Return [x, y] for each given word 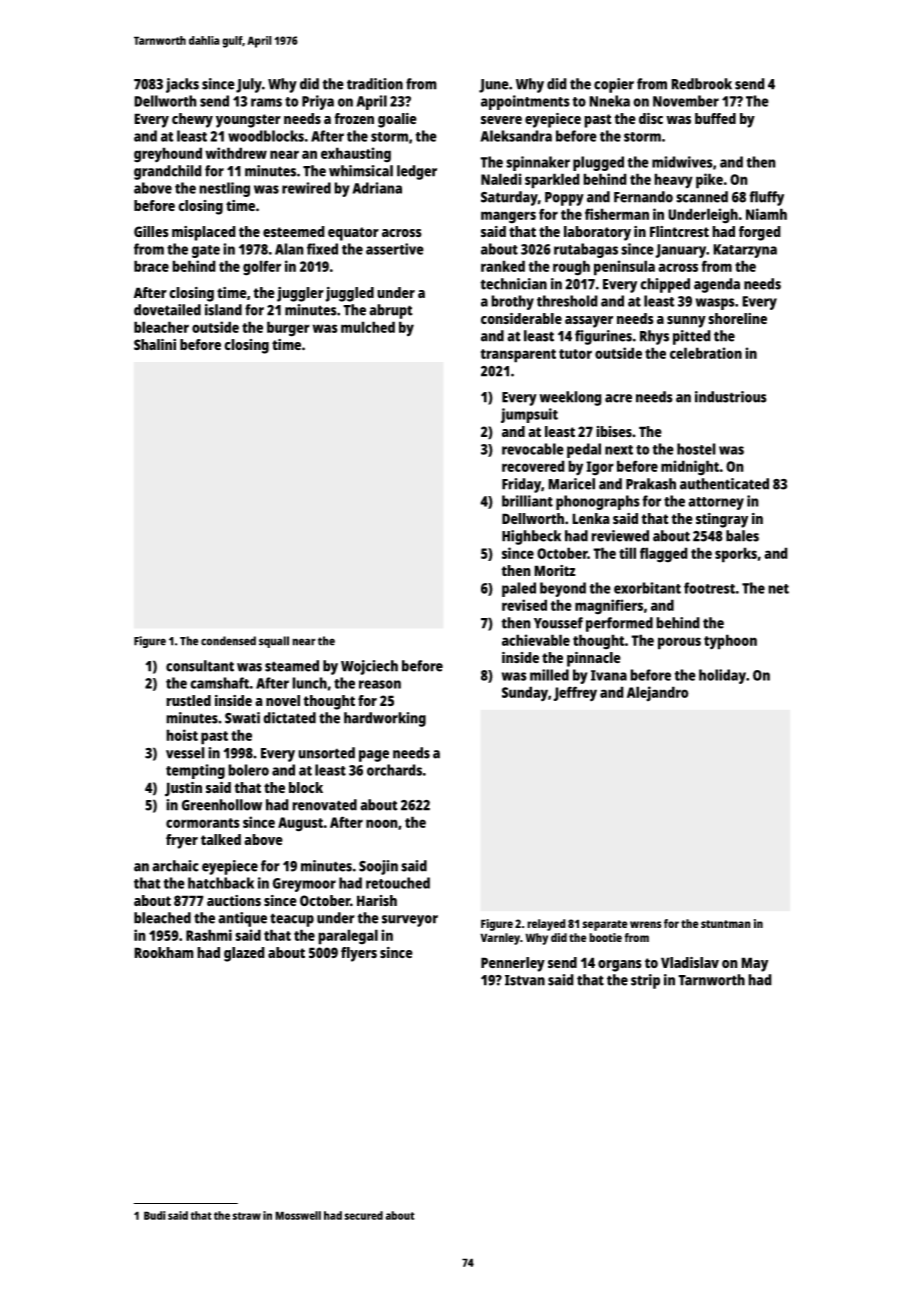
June [494, 86]
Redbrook [701, 84]
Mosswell [298, 1215]
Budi [155, 1215]
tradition [375, 84]
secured [363, 1215]
